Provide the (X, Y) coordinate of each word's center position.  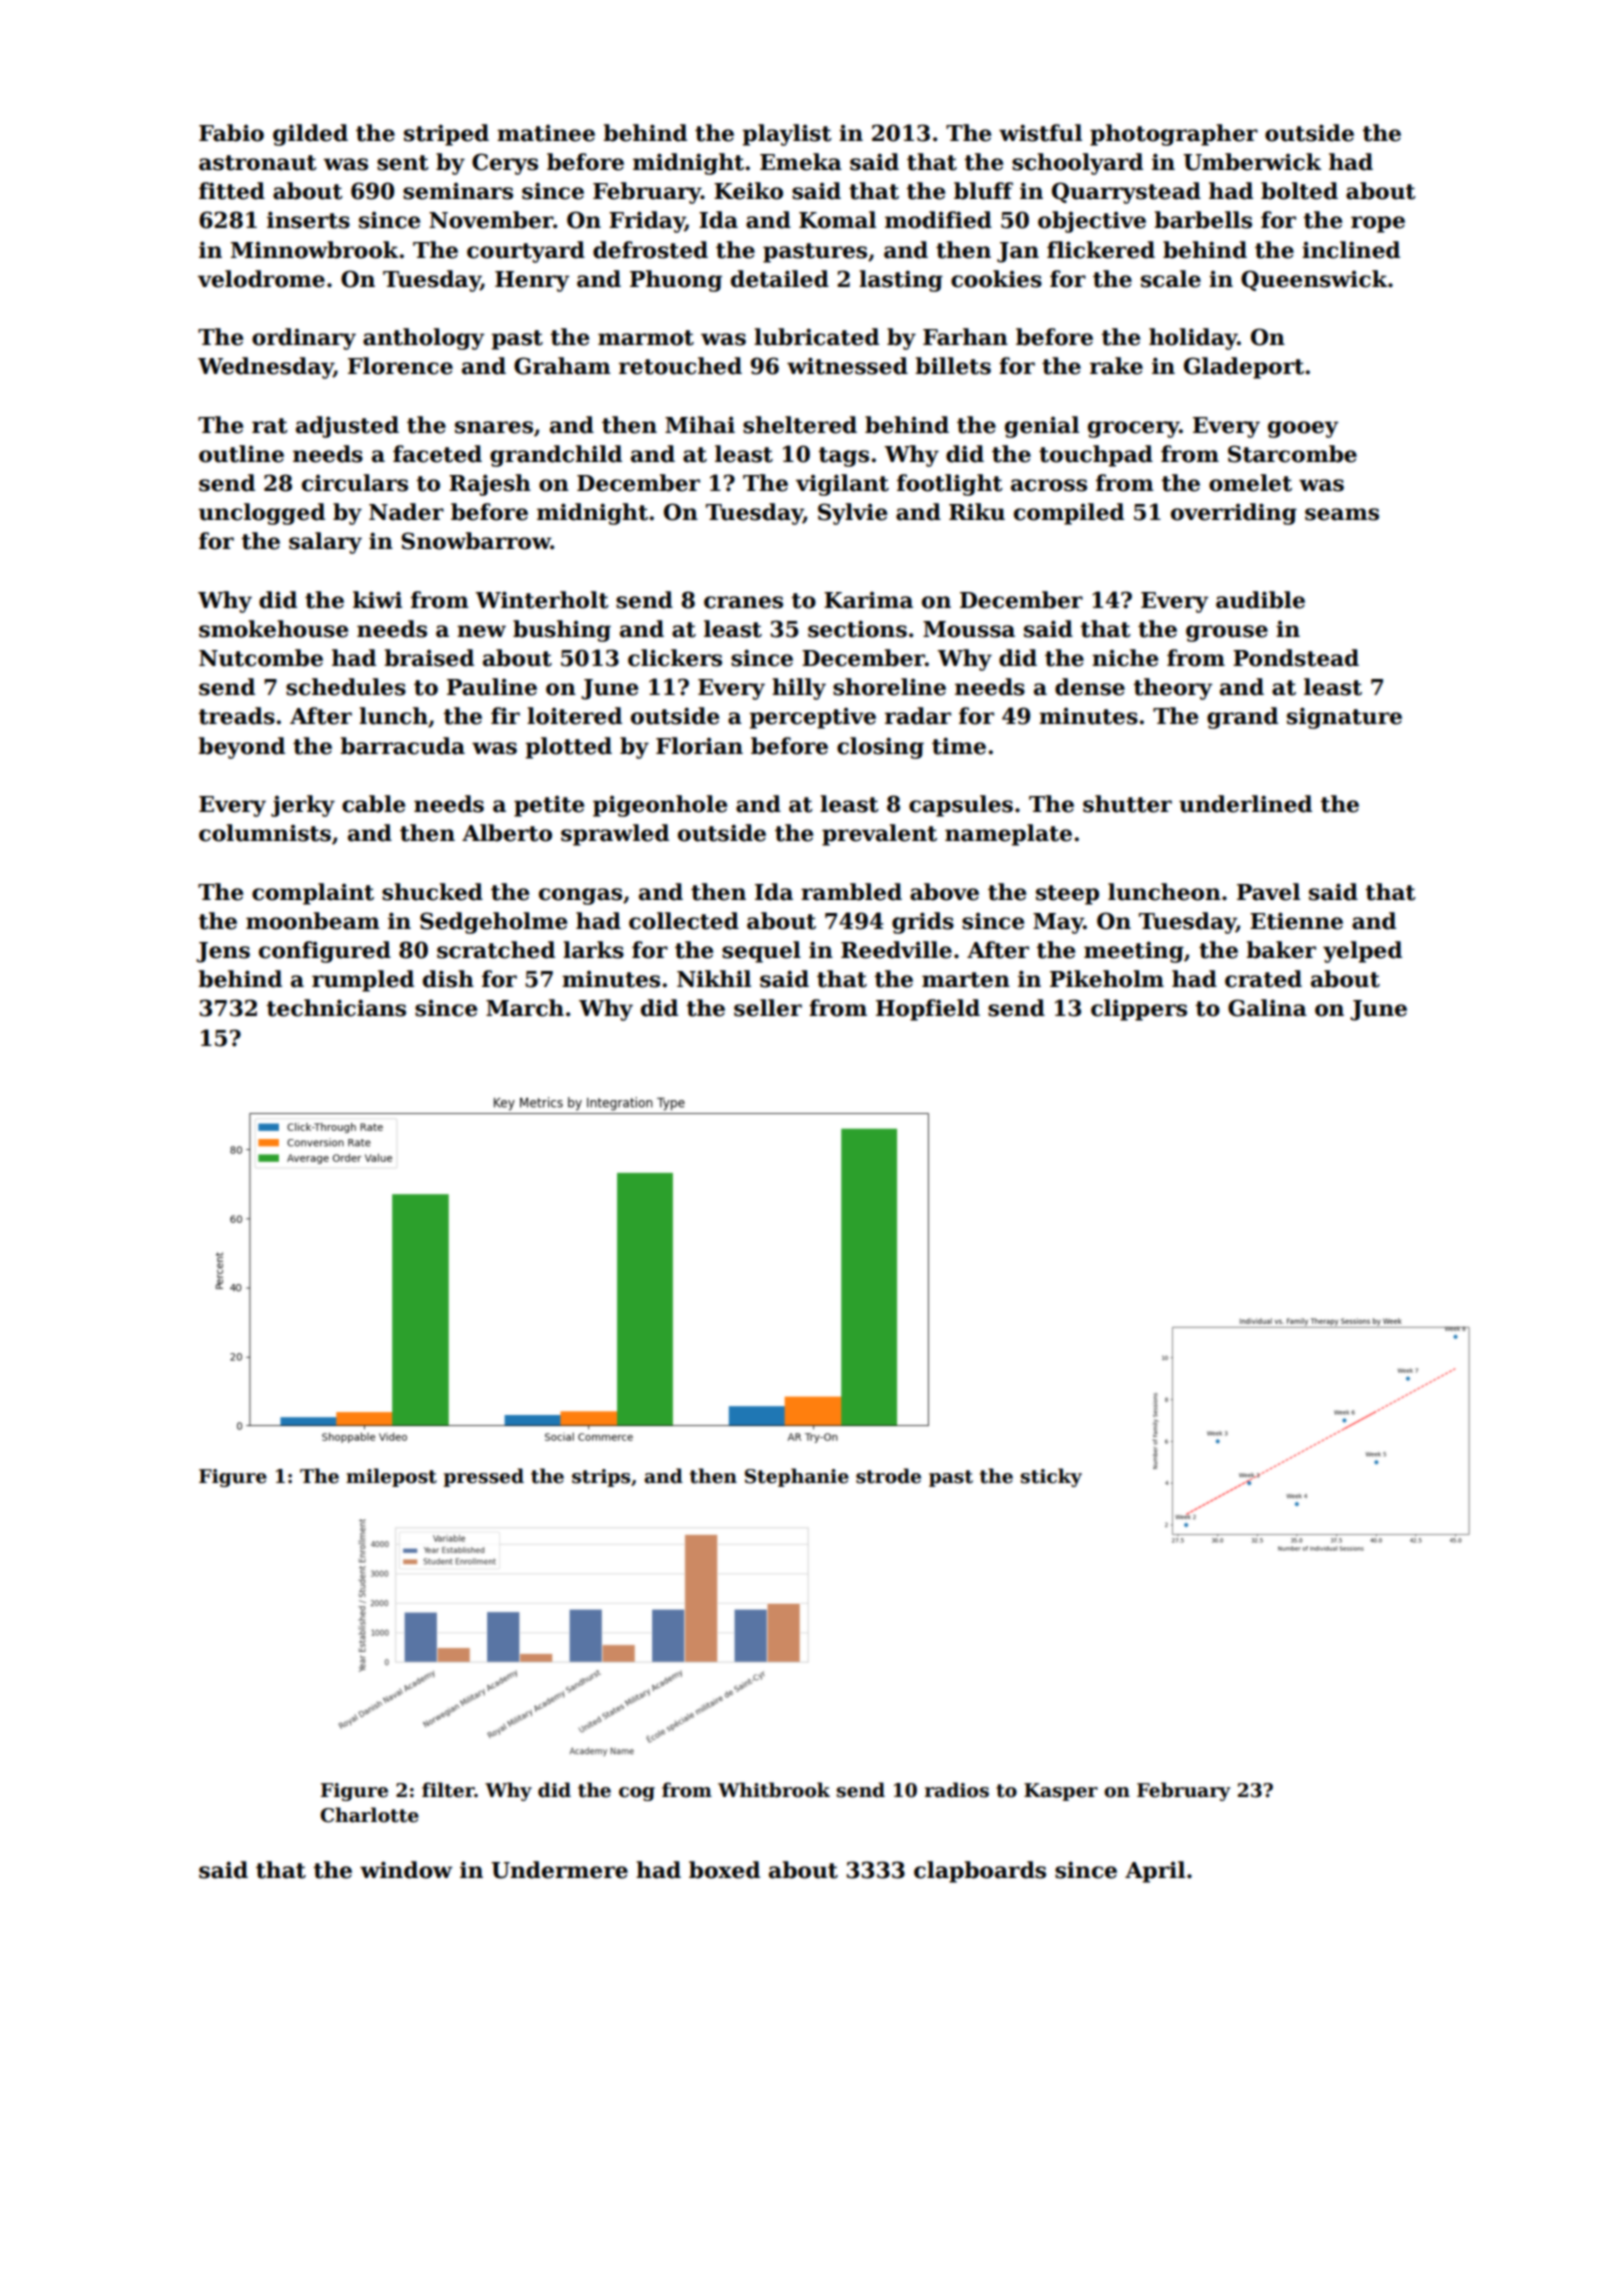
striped (446, 135)
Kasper (1061, 1792)
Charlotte (369, 1815)
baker (1281, 950)
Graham (562, 366)
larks (593, 950)
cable (373, 804)
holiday (1193, 339)
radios (957, 1790)
